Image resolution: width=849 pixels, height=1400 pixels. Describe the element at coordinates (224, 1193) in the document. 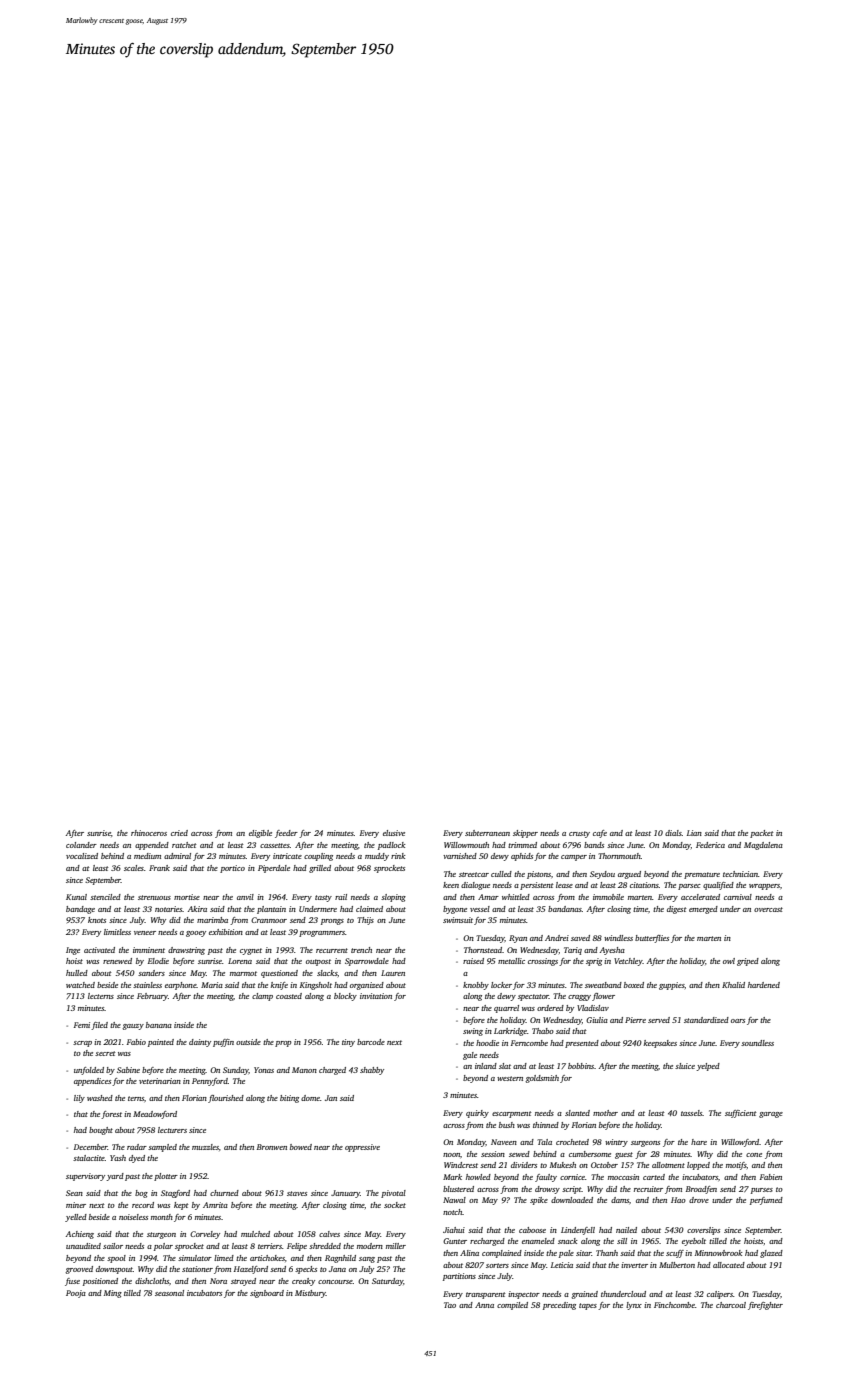

I see `churned` at that location.
